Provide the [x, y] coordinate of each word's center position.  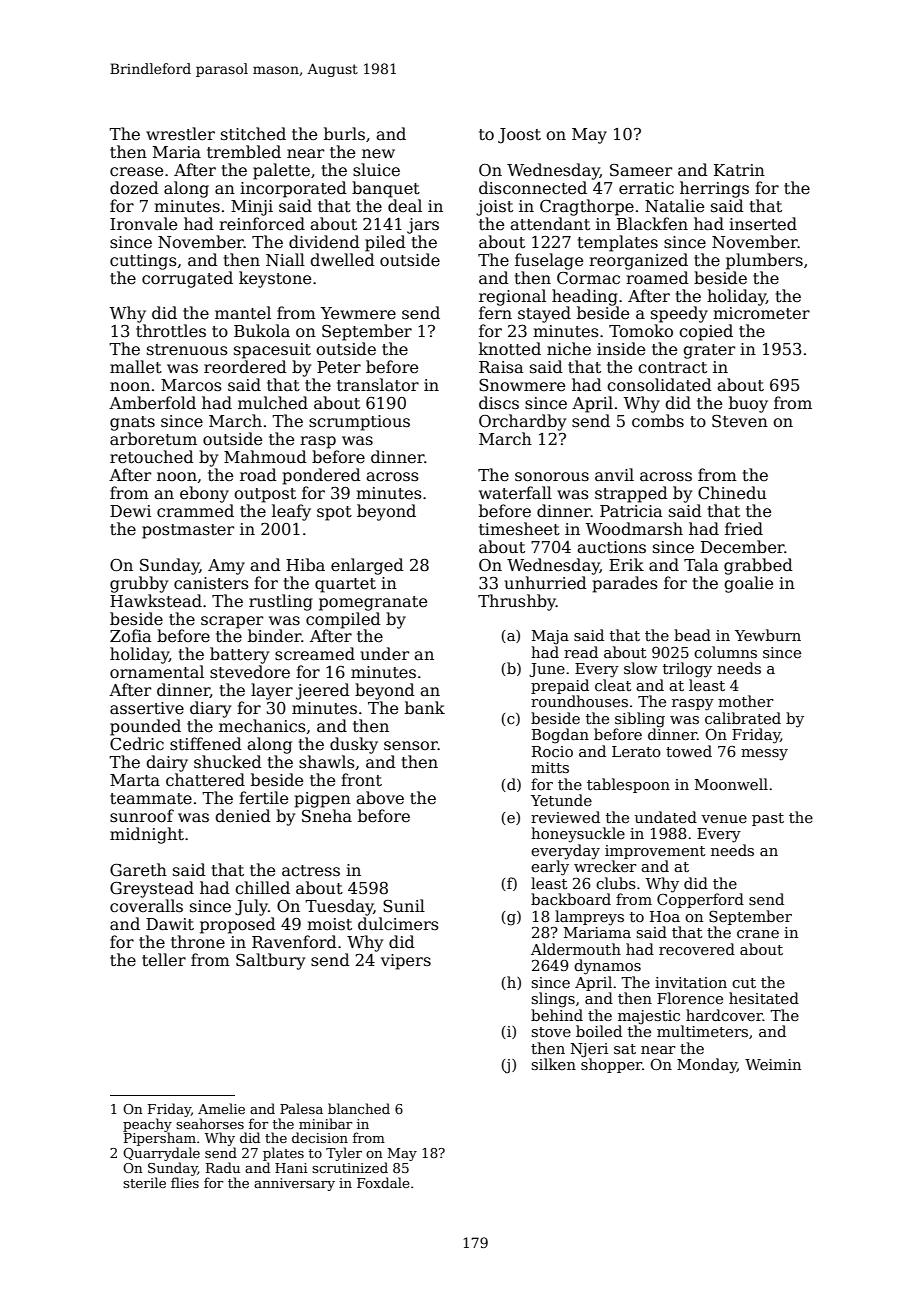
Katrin [739, 170]
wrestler [180, 134]
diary [210, 709]
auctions [611, 547]
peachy [147, 1125]
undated [666, 817]
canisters [211, 583]
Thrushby [517, 602]
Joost [519, 136]
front [361, 780]
